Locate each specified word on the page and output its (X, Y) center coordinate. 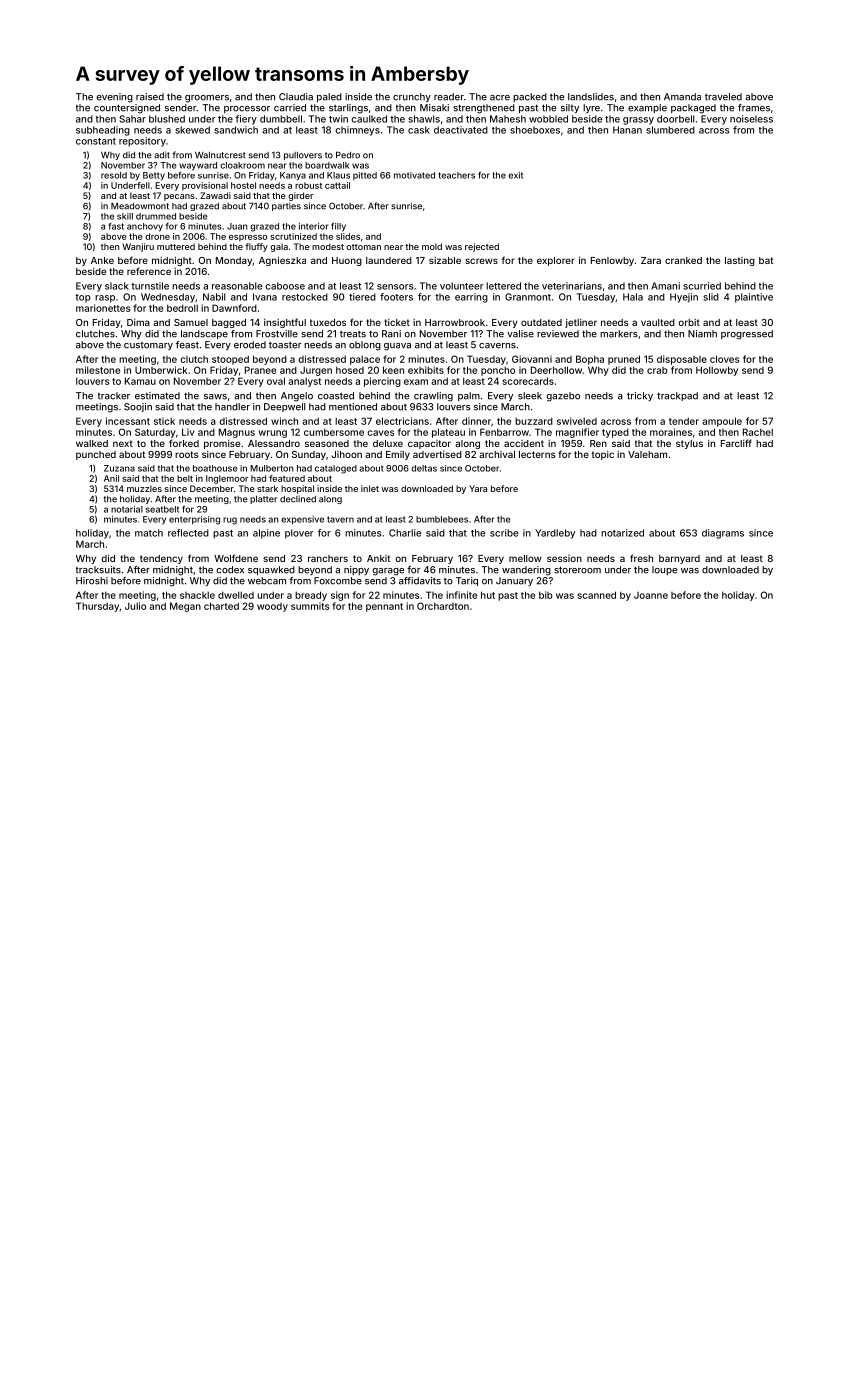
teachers (456, 175)
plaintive (754, 298)
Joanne (651, 595)
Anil (111, 478)
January (514, 581)
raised (150, 97)
